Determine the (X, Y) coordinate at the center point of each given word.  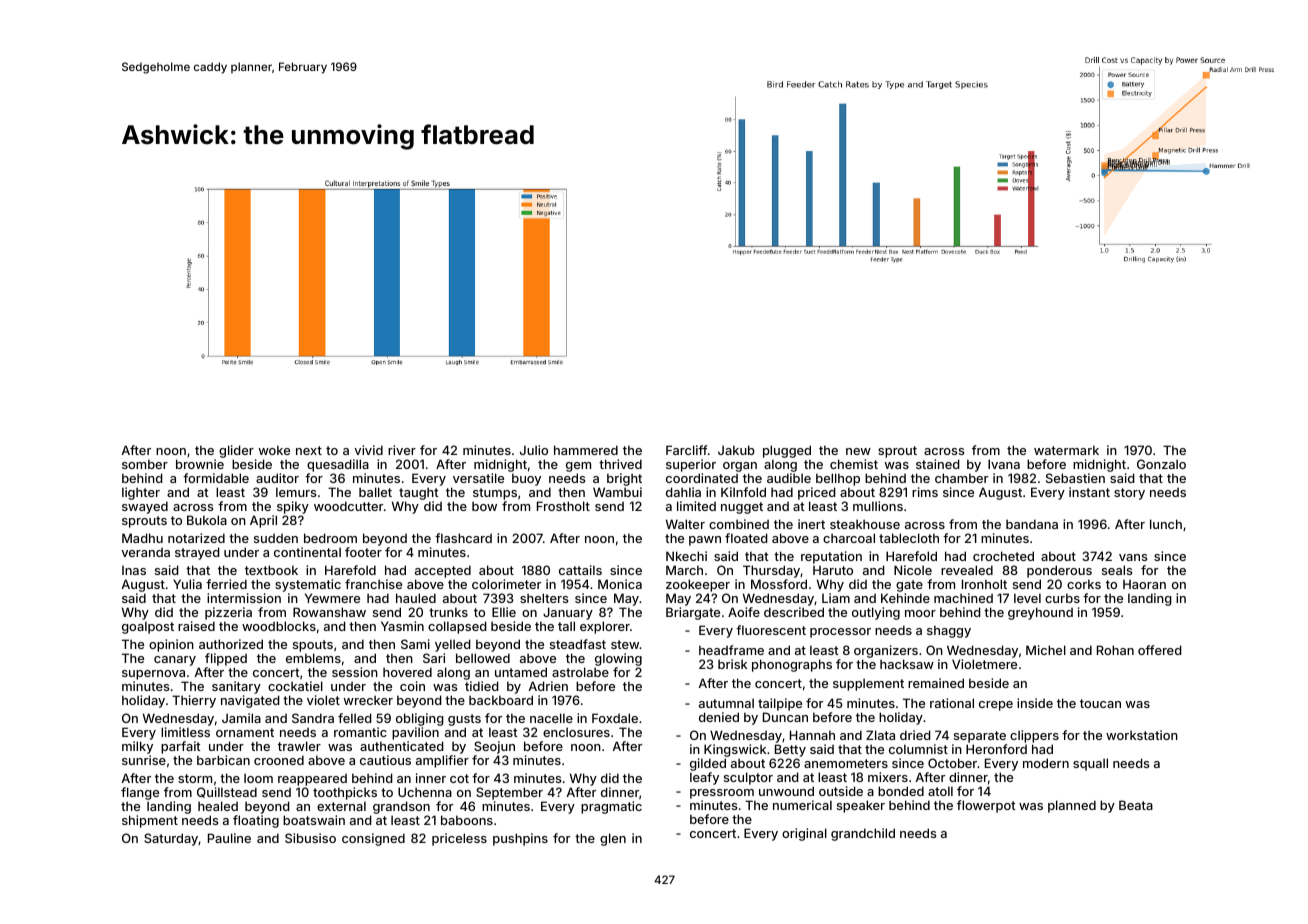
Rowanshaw (329, 612)
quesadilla (338, 465)
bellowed (483, 658)
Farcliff (686, 450)
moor (920, 613)
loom (258, 778)
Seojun (494, 747)
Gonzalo (1161, 464)
